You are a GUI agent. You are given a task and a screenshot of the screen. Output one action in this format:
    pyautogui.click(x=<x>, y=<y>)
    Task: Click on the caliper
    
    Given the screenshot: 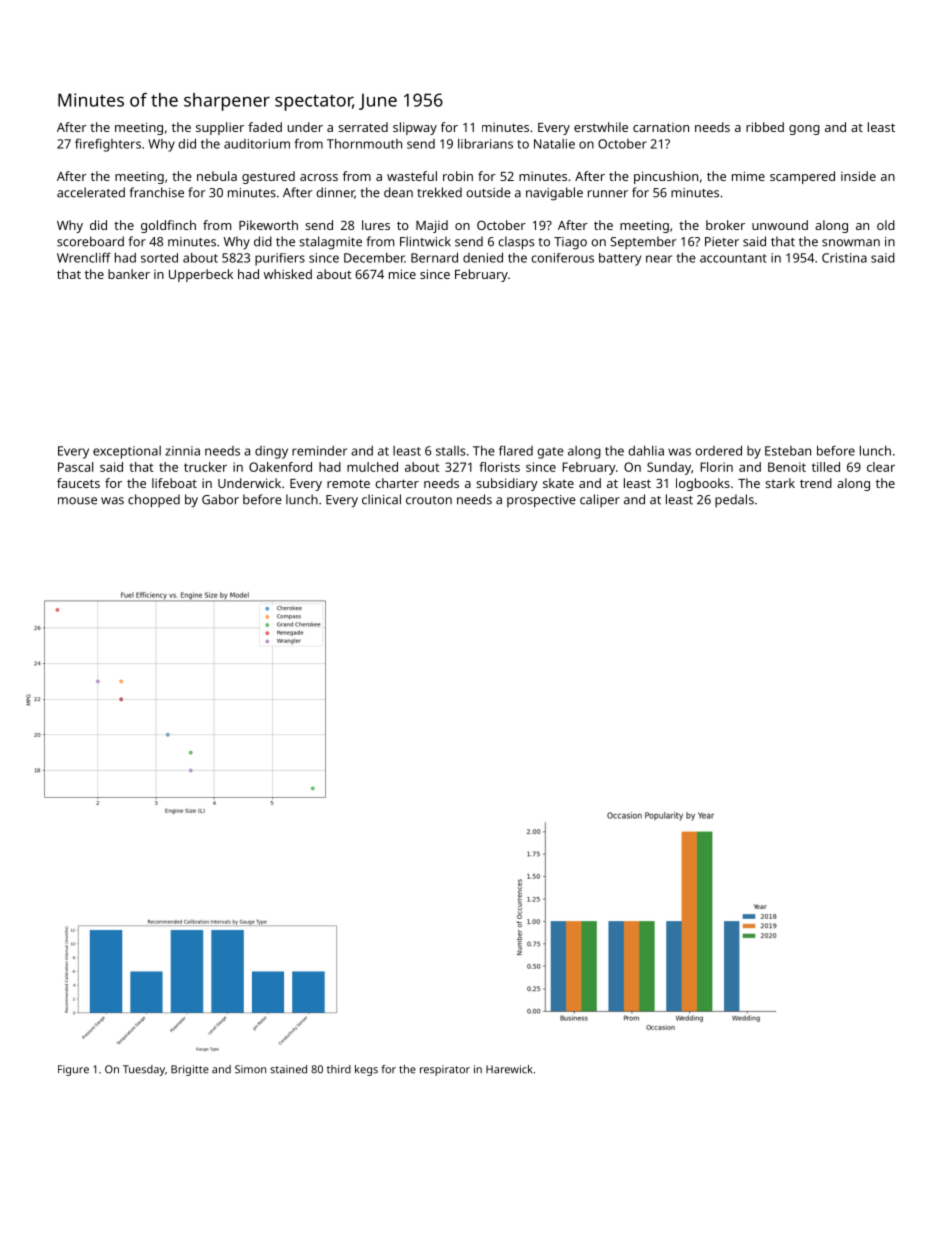 What is the action you would take?
    pyautogui.click(x=600, y=500)
